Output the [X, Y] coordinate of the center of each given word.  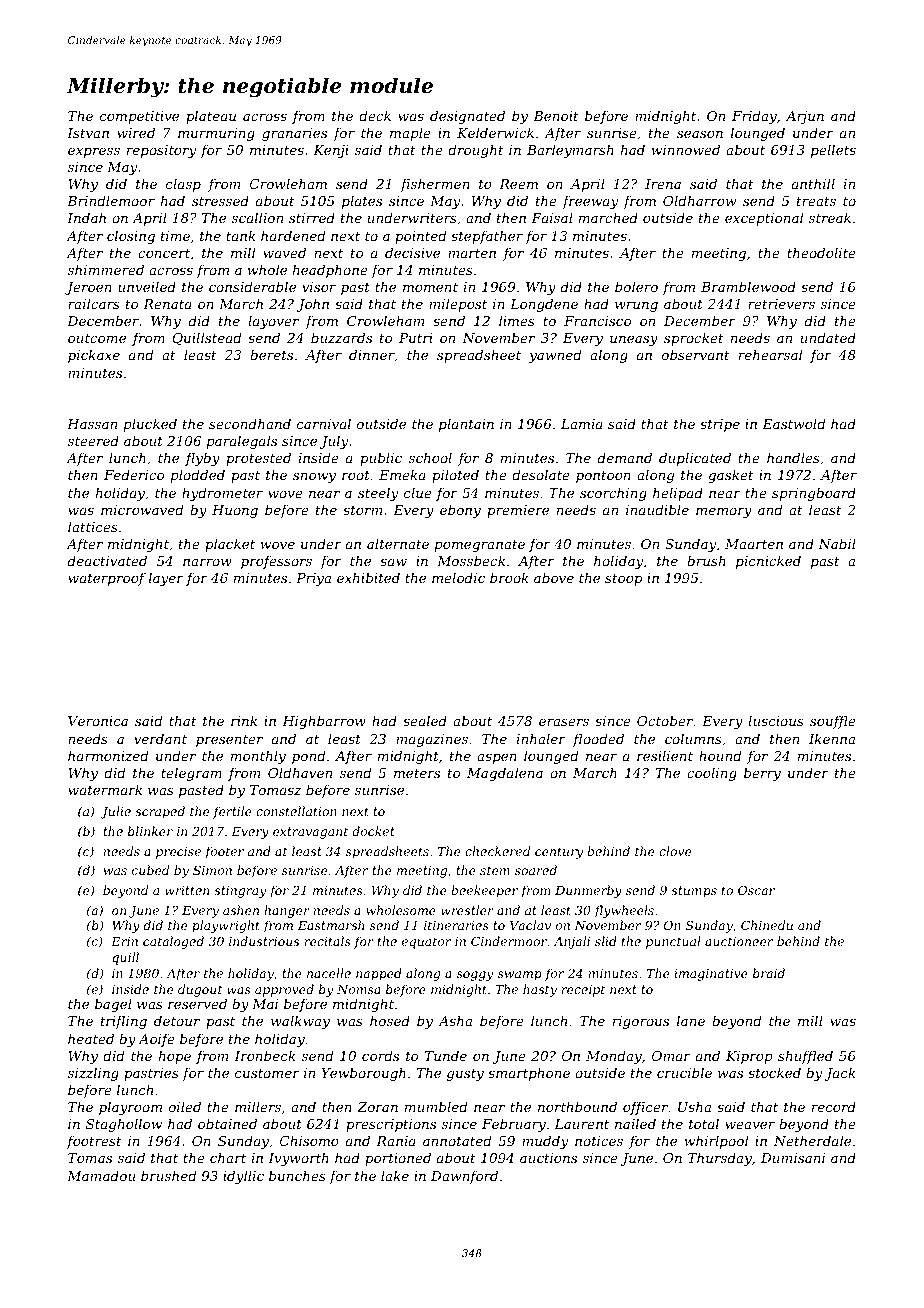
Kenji [331, 151]
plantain [466, 425]
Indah [86, 217]
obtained [227, 1123]
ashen [241, 910]
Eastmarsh [331, 925]
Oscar [756, 890]
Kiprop [749, 1057]
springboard [814, 494]
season [700, 134]
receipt [583, 991]
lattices [93, 526]
